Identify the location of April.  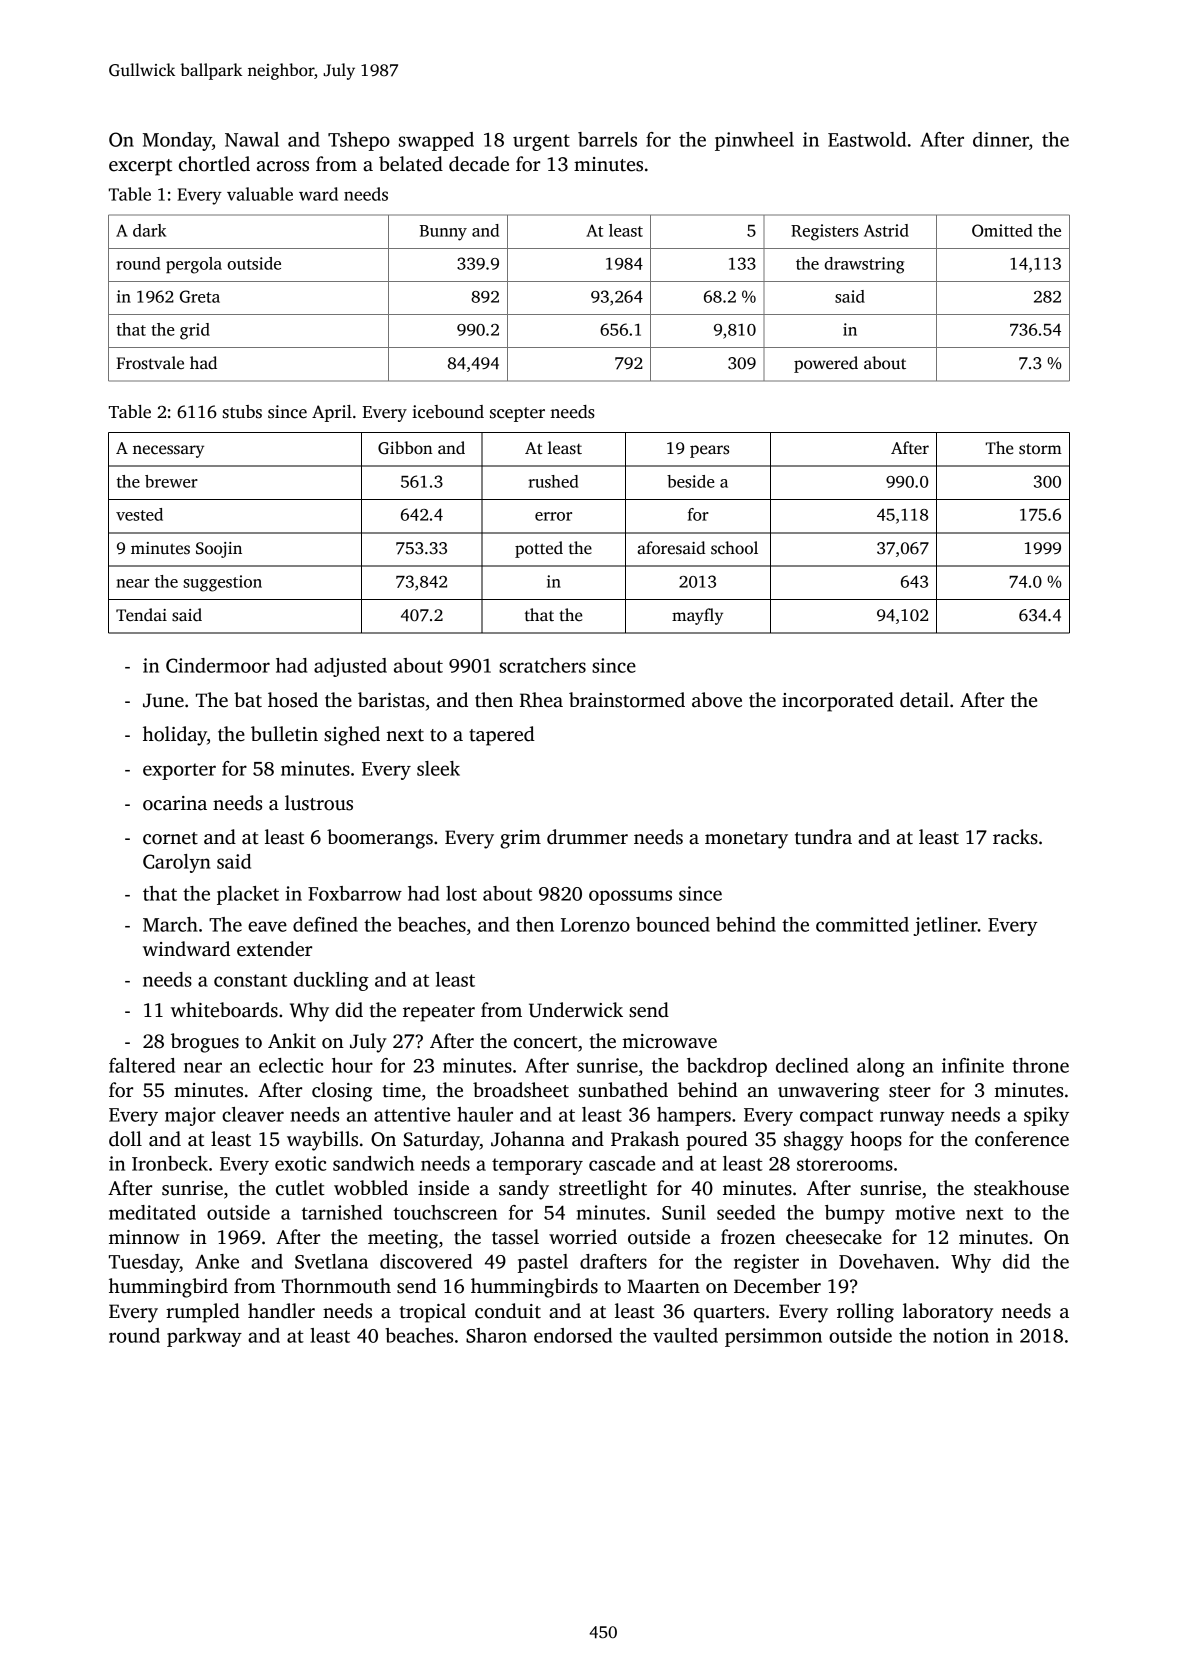
(332, 413).
